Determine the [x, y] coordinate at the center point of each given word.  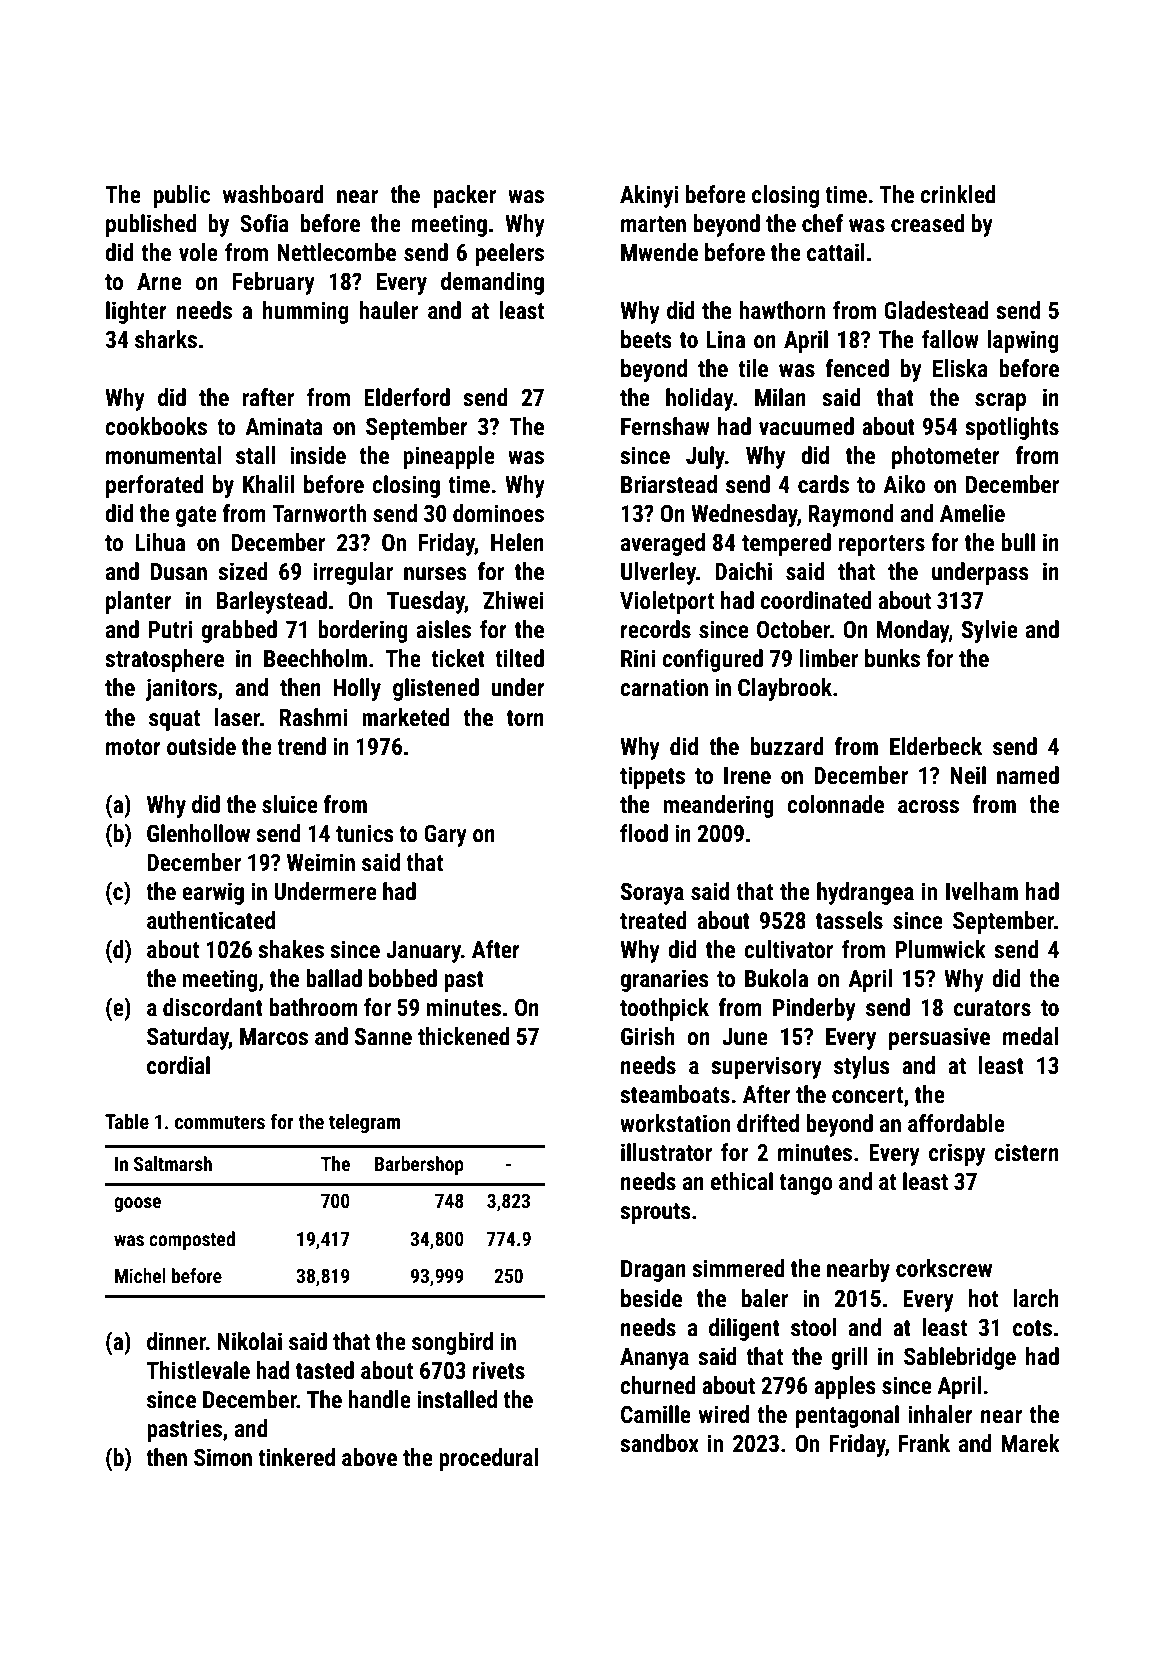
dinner [176, 1341]
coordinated [815, 600]
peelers [510, 254]
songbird [452, 1343]
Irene [747, 776]
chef [822, 223]
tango [806, 1184]
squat [174, 720]
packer [464, 196]
